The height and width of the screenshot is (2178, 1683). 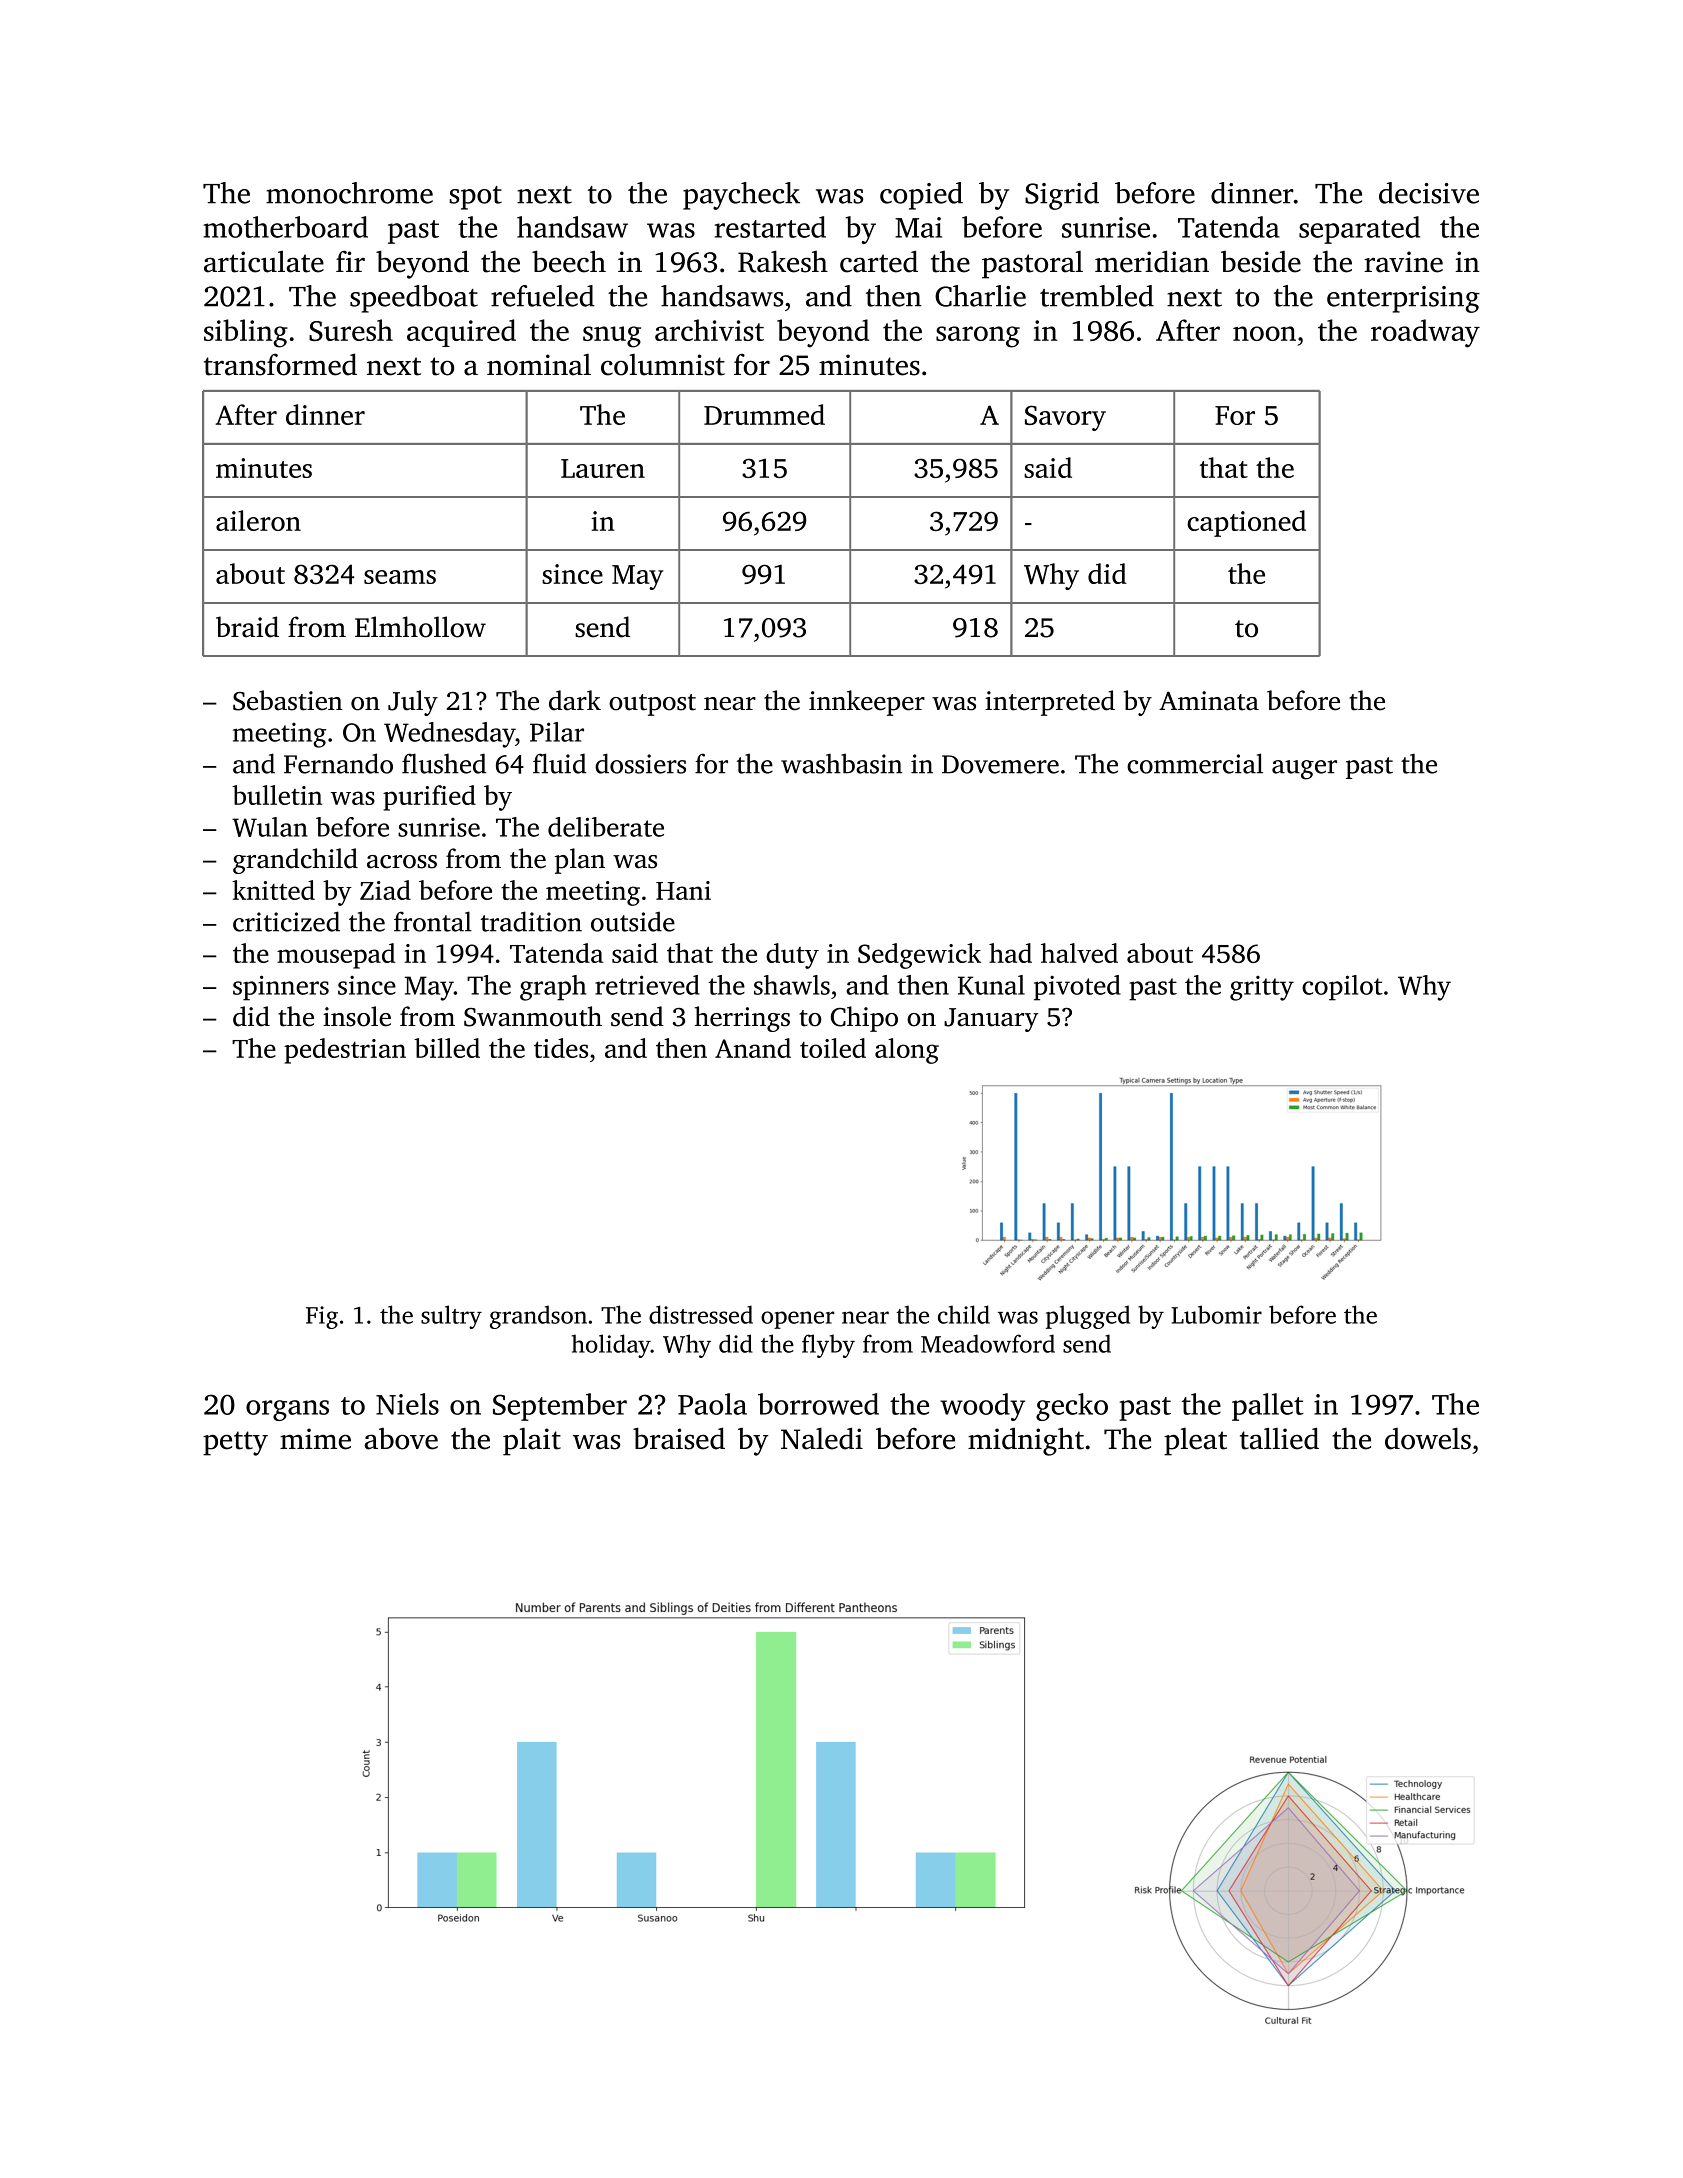 I want to click on Savory, so click(x=1065, y=418).
